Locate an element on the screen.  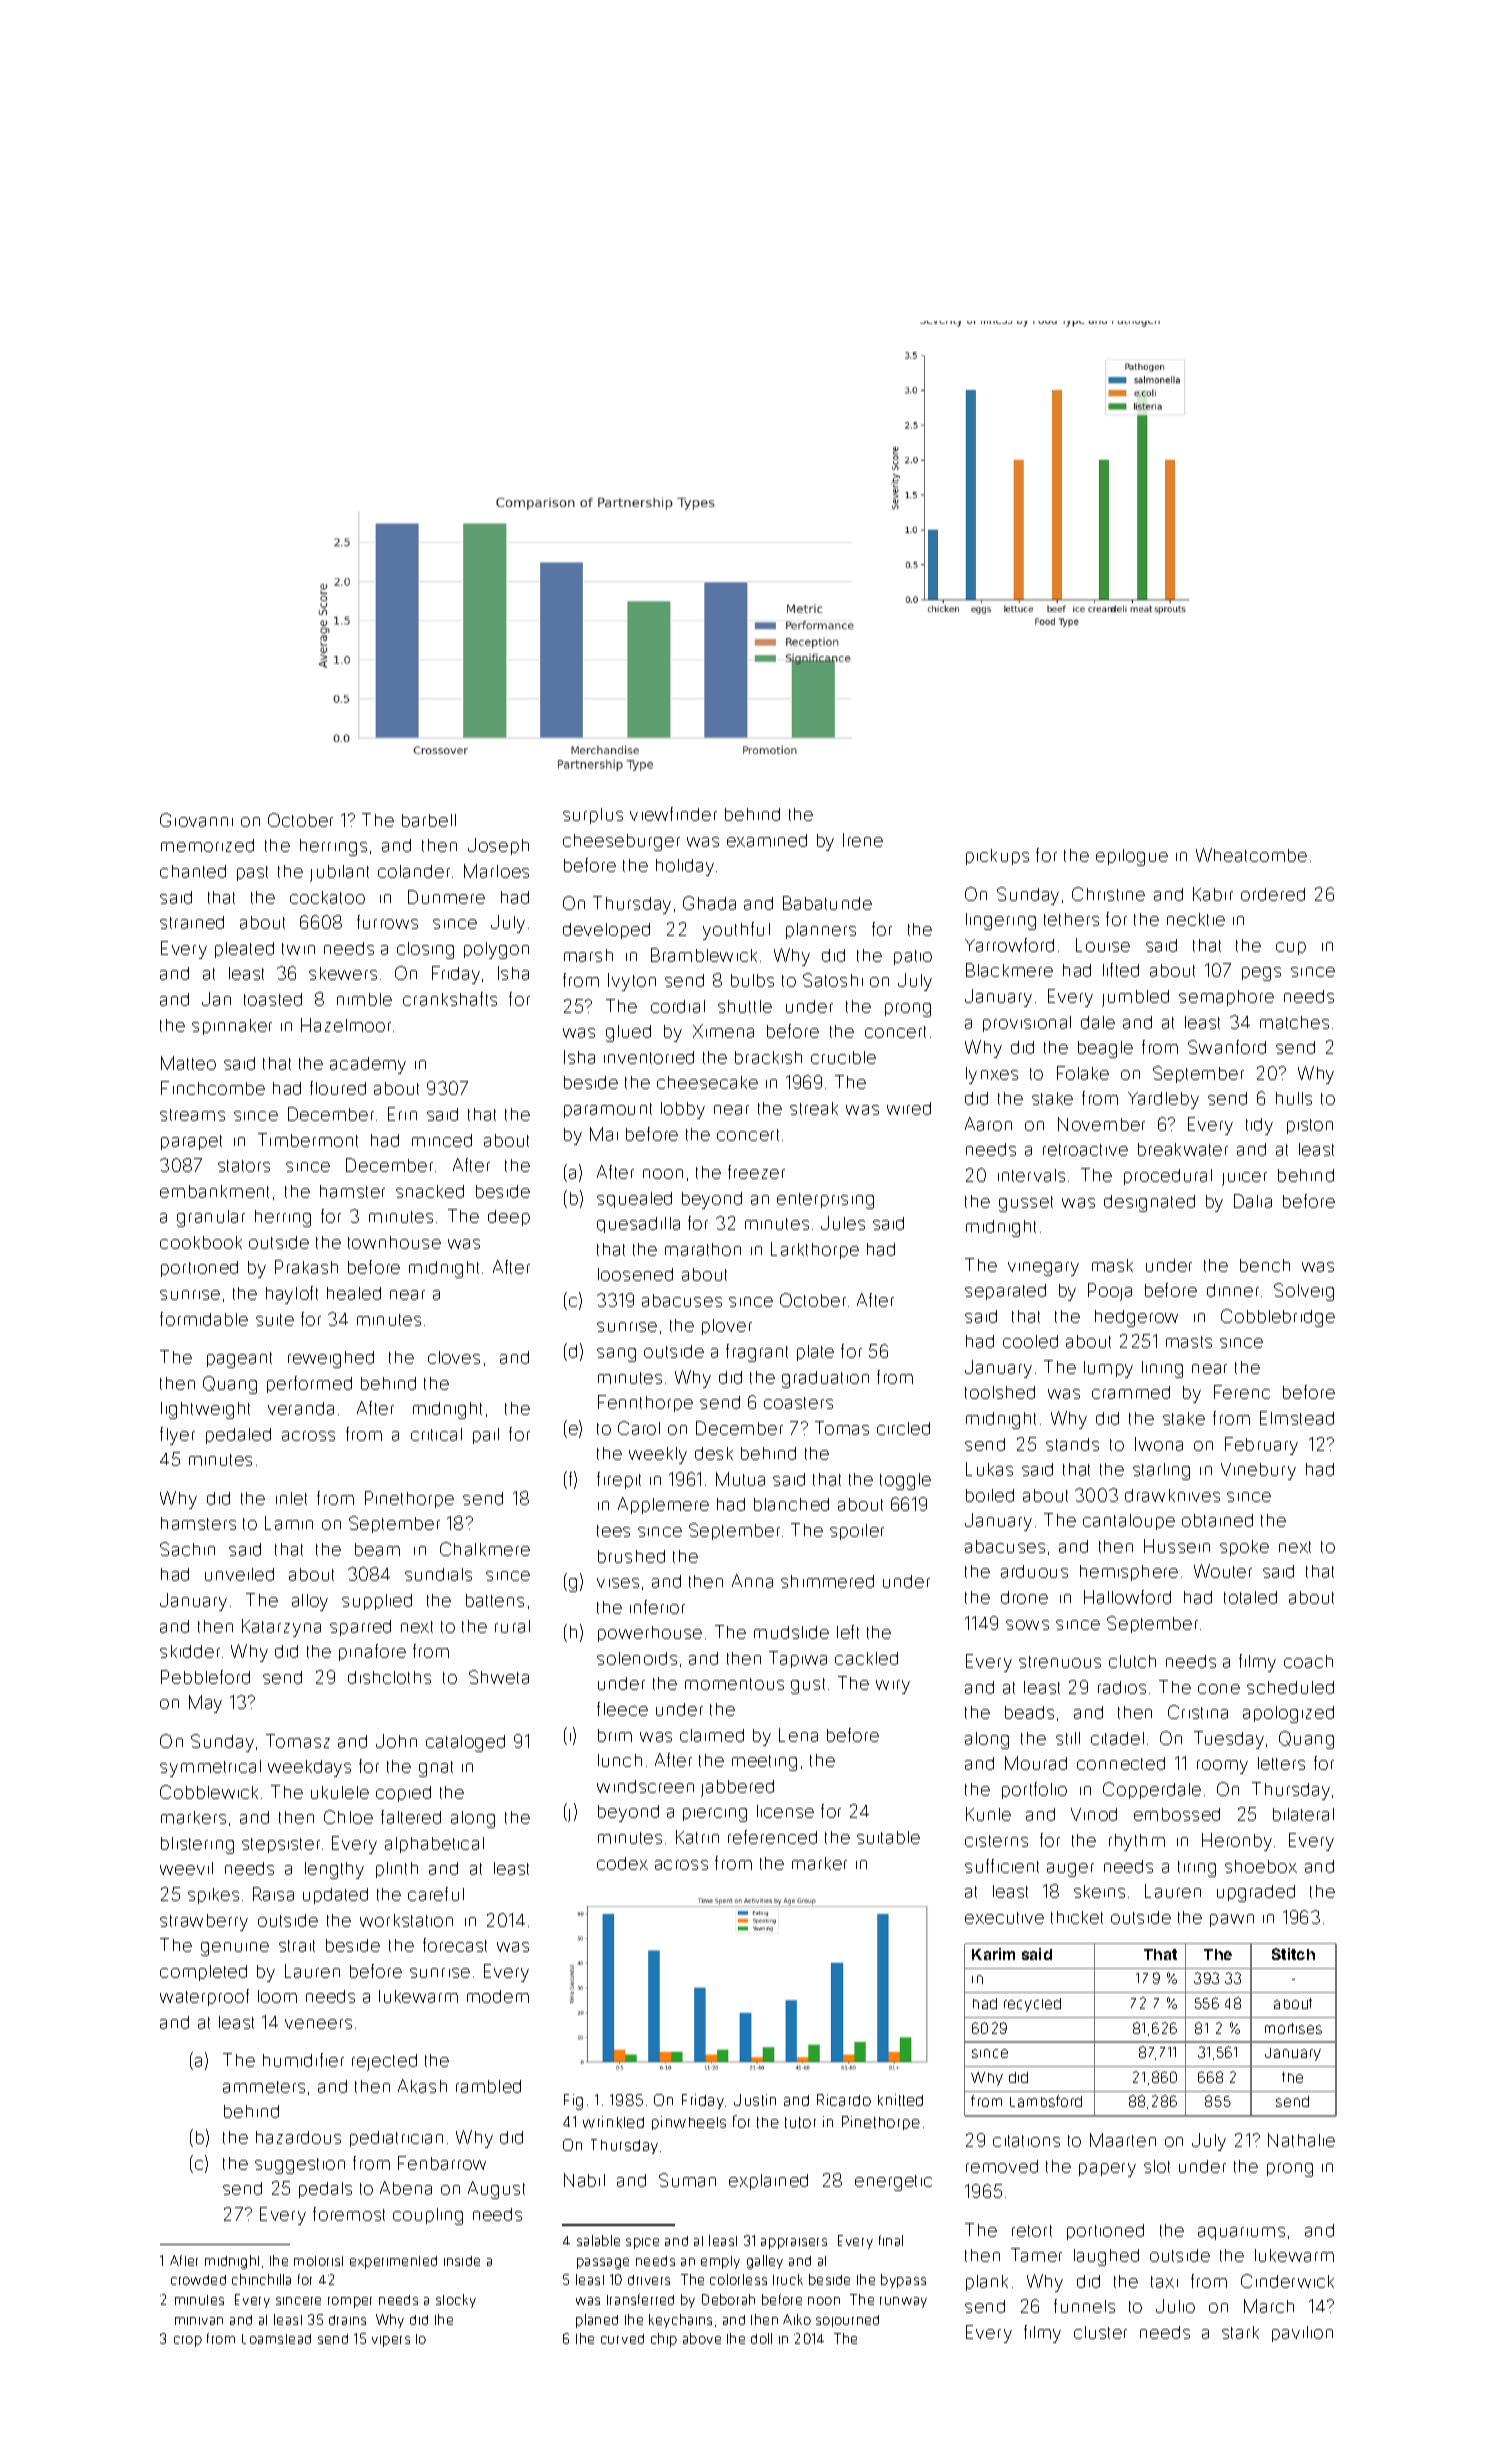
planners is located at coordinates (821, 931).
